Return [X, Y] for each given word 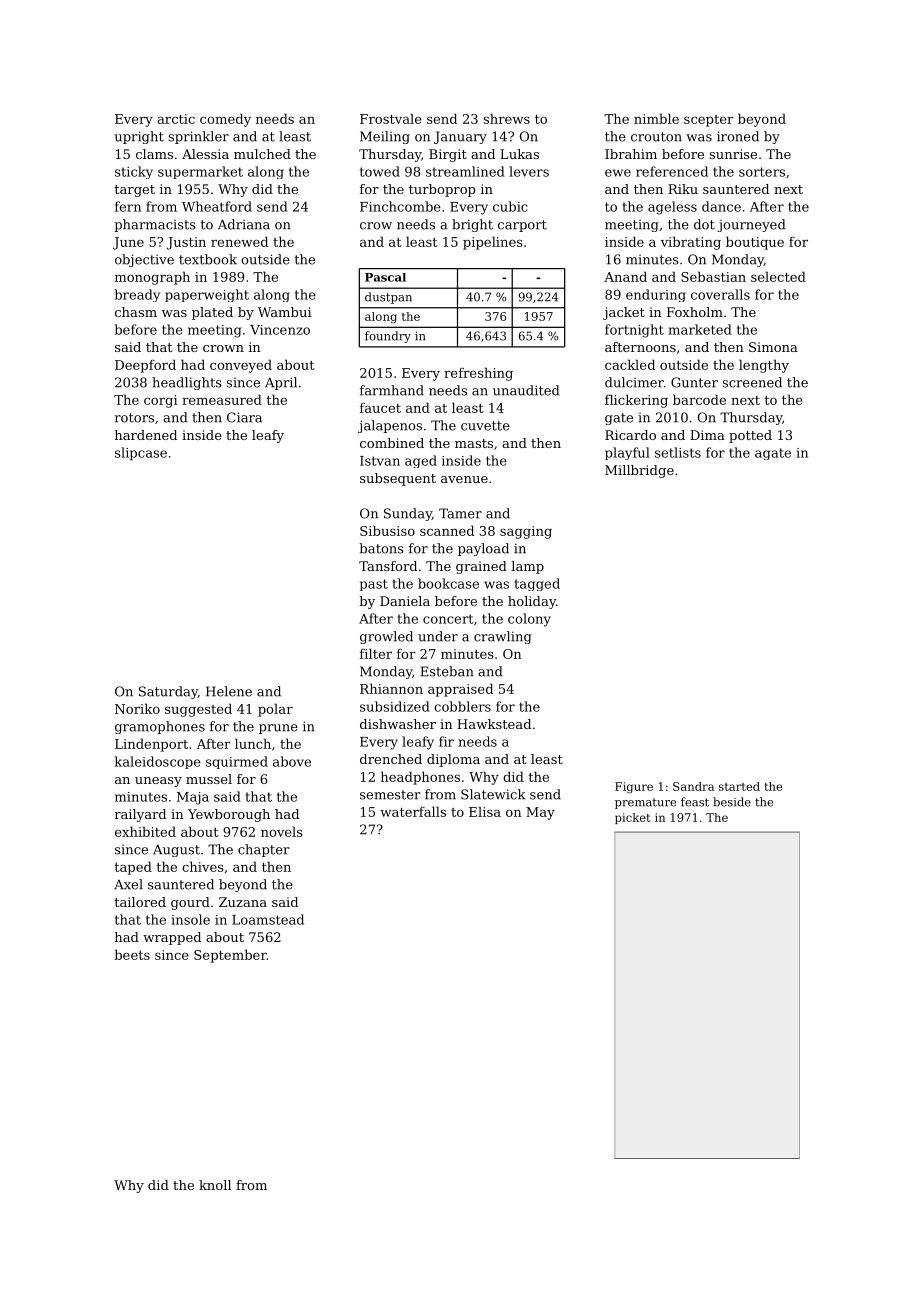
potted [750, 436]
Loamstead [268, 919]
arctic [176, 119]
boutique [755, 243]
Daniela [405, 601]
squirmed [237, 762]
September [230, 956]
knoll [215, 1185]
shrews [506, 118]
